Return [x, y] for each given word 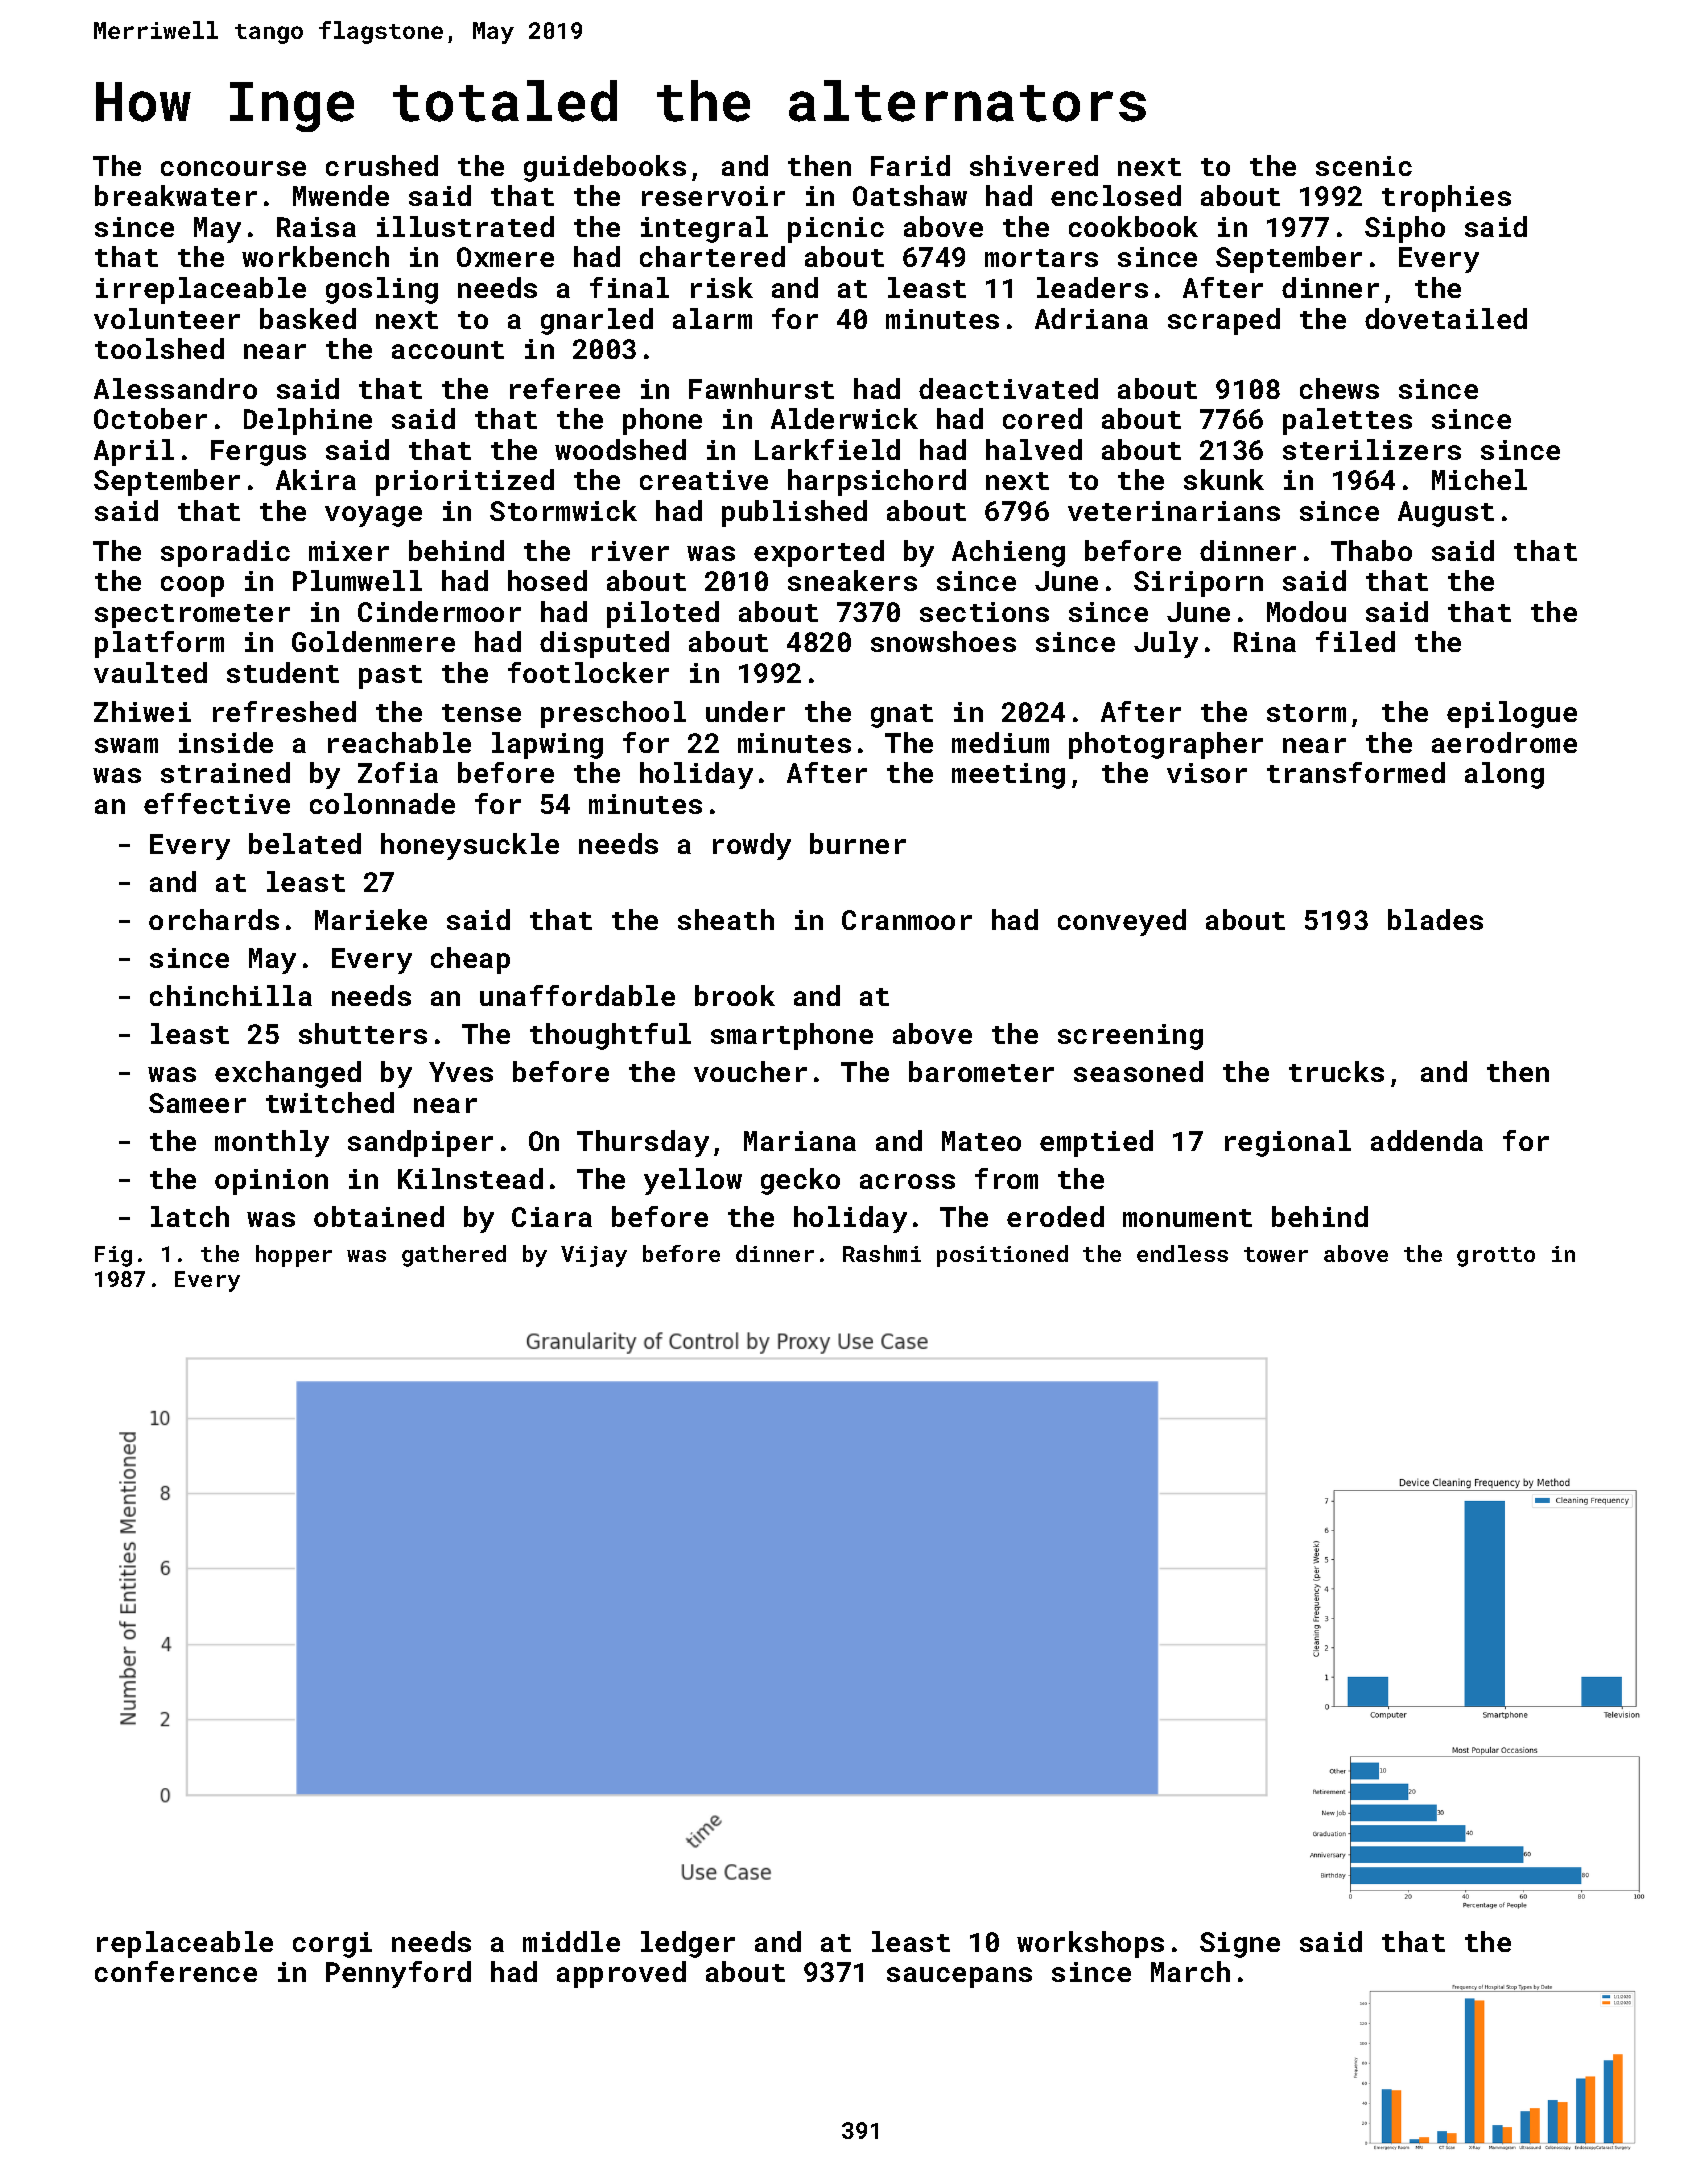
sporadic [225, 553]
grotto [1496, 1257]
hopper [294, 1256]
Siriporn [1198, 584]
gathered [454, 1256]
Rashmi [882, 1253]
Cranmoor [907, 920]
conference [176, 1971]
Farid [910, 165]
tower [1276, 1254]
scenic [1364, 166]
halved [1034, 449]
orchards [214, 919]
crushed [382, 165]
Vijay [594, 1256]
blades [1435, 919]
